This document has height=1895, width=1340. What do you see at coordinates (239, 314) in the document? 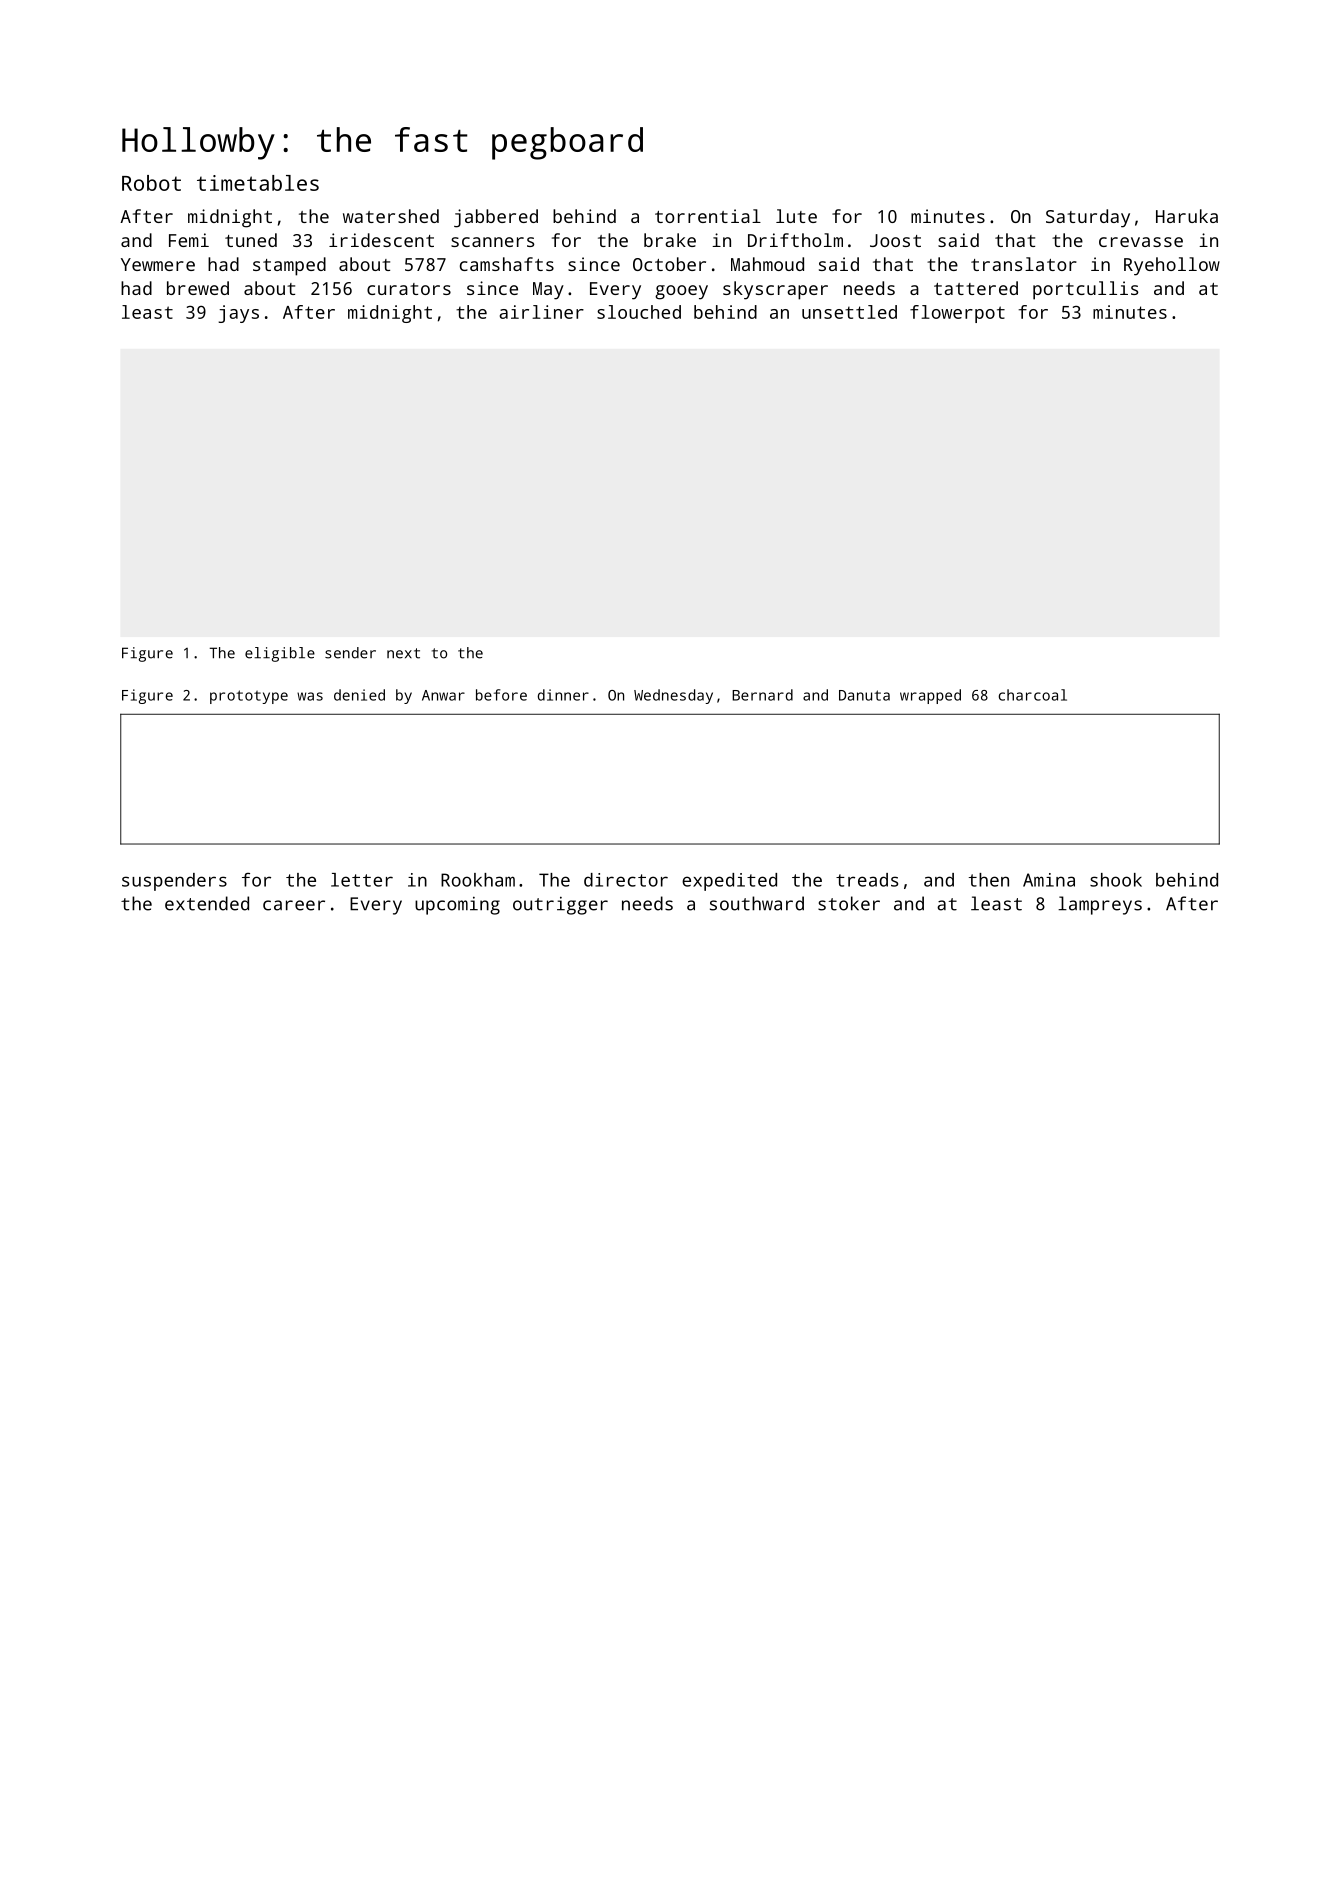
I see `jays` at bounding box center [239, 314].
